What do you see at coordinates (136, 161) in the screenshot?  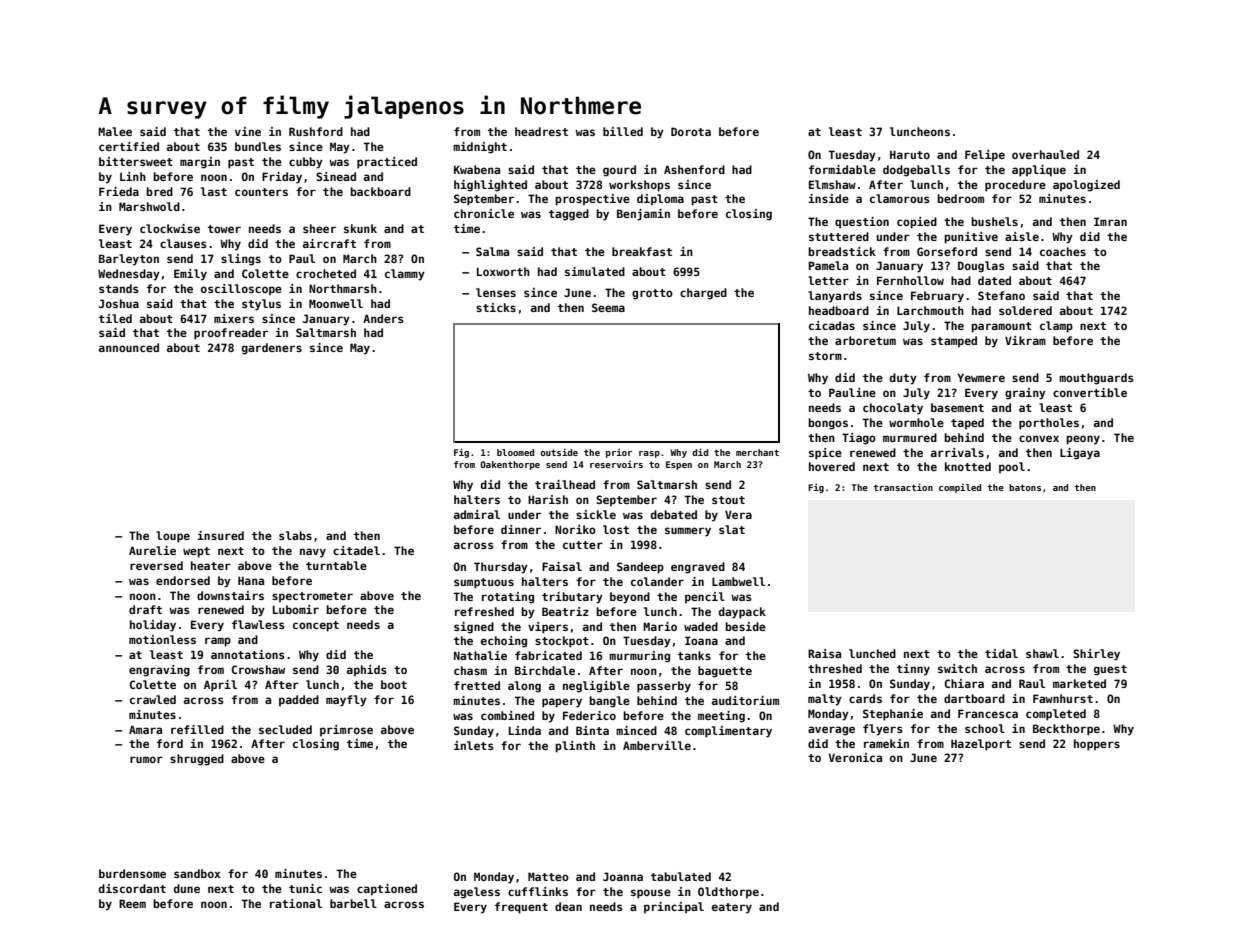 I see `bittersweet` at bounding box center [136, 161].
